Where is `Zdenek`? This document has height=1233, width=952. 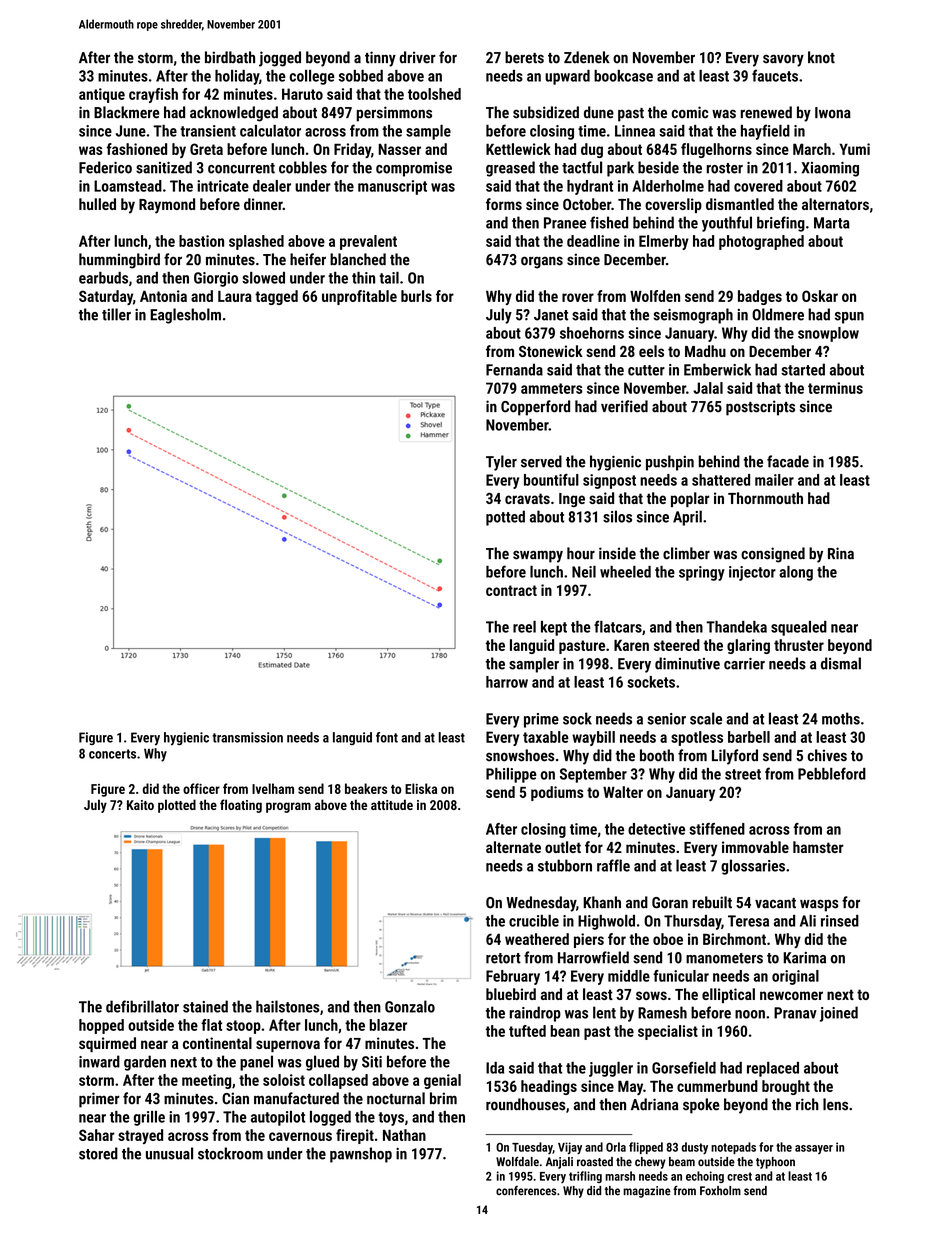 Zdenek is located at coordinates (587, 57).
